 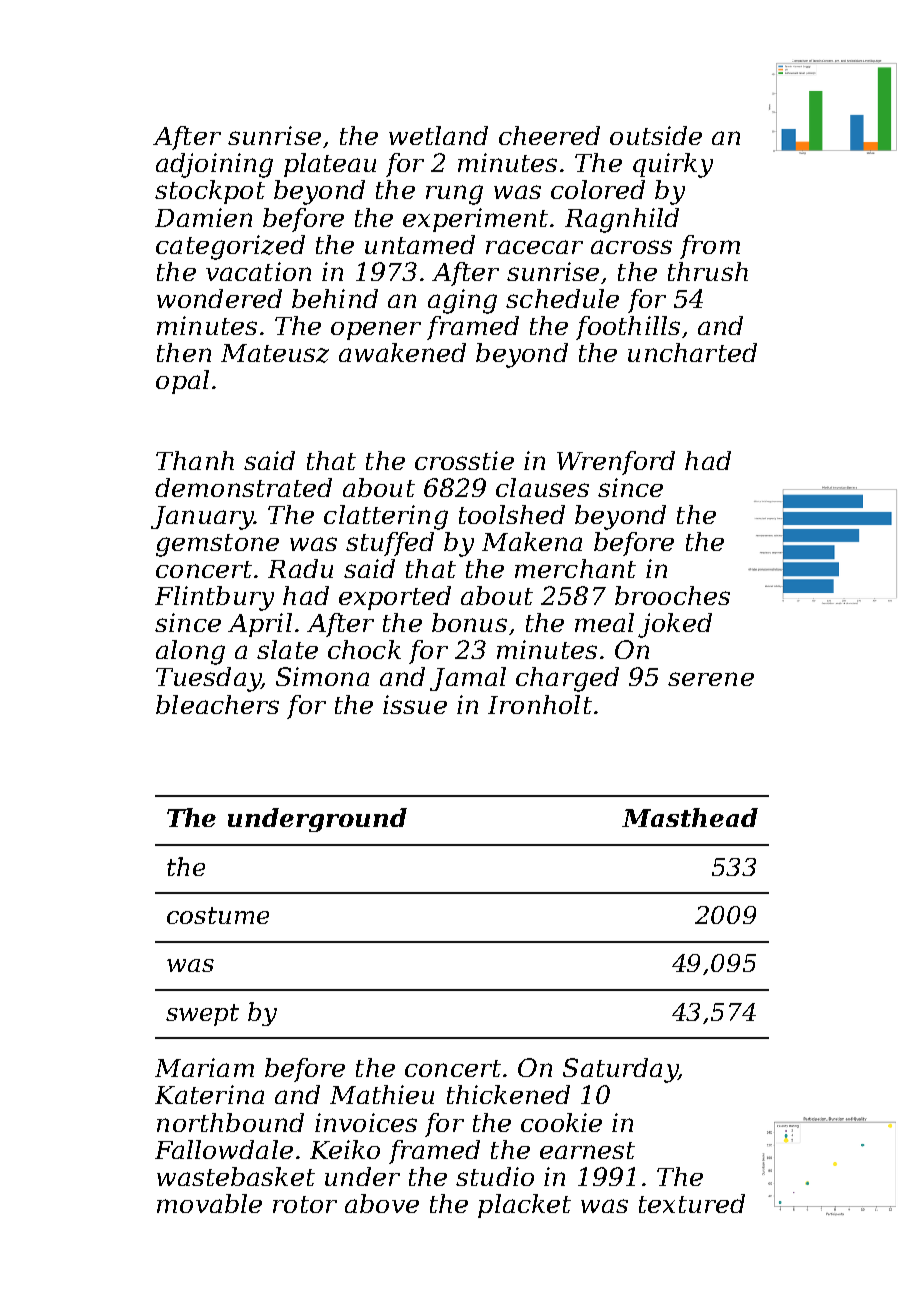 What do you see at coordinates (366, 1122) in the image?
I see `invoices` at bounding box center [366, 1122].
